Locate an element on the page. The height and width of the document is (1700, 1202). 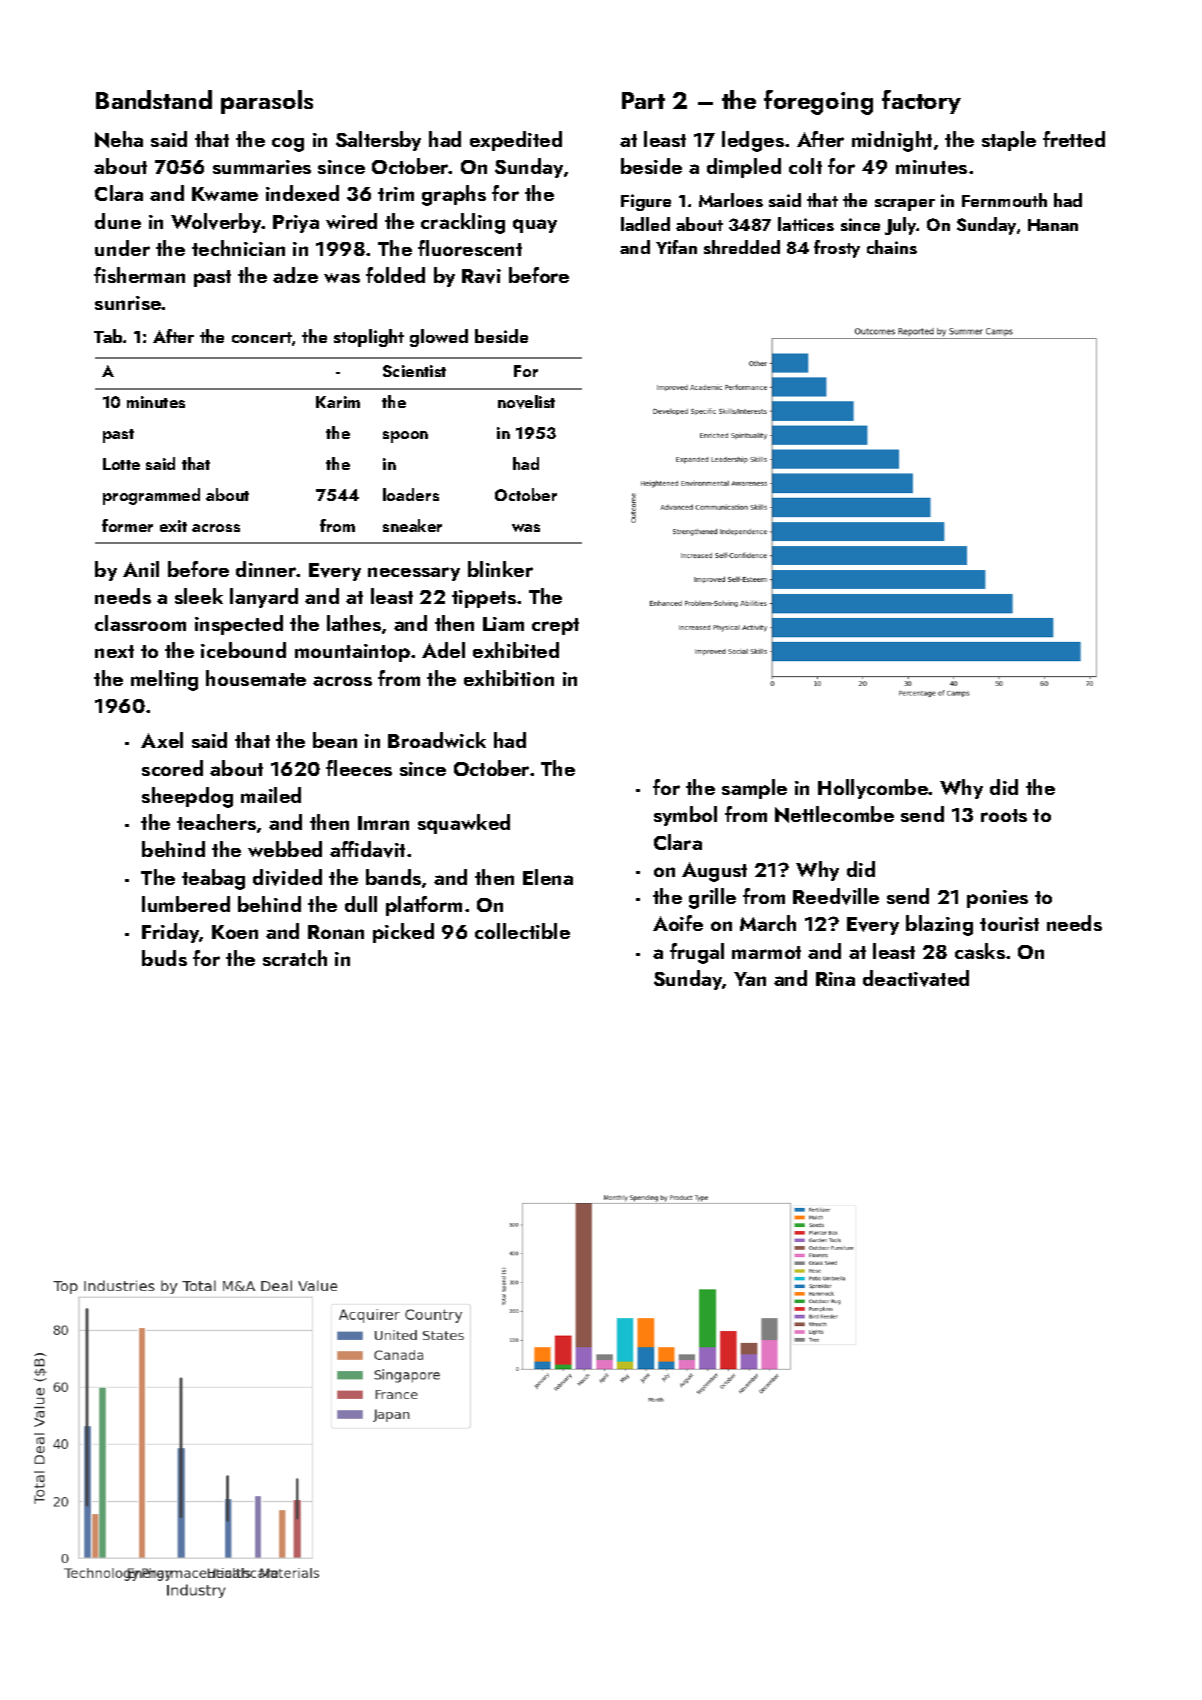
expedited is located at coordinates (516, 141).
